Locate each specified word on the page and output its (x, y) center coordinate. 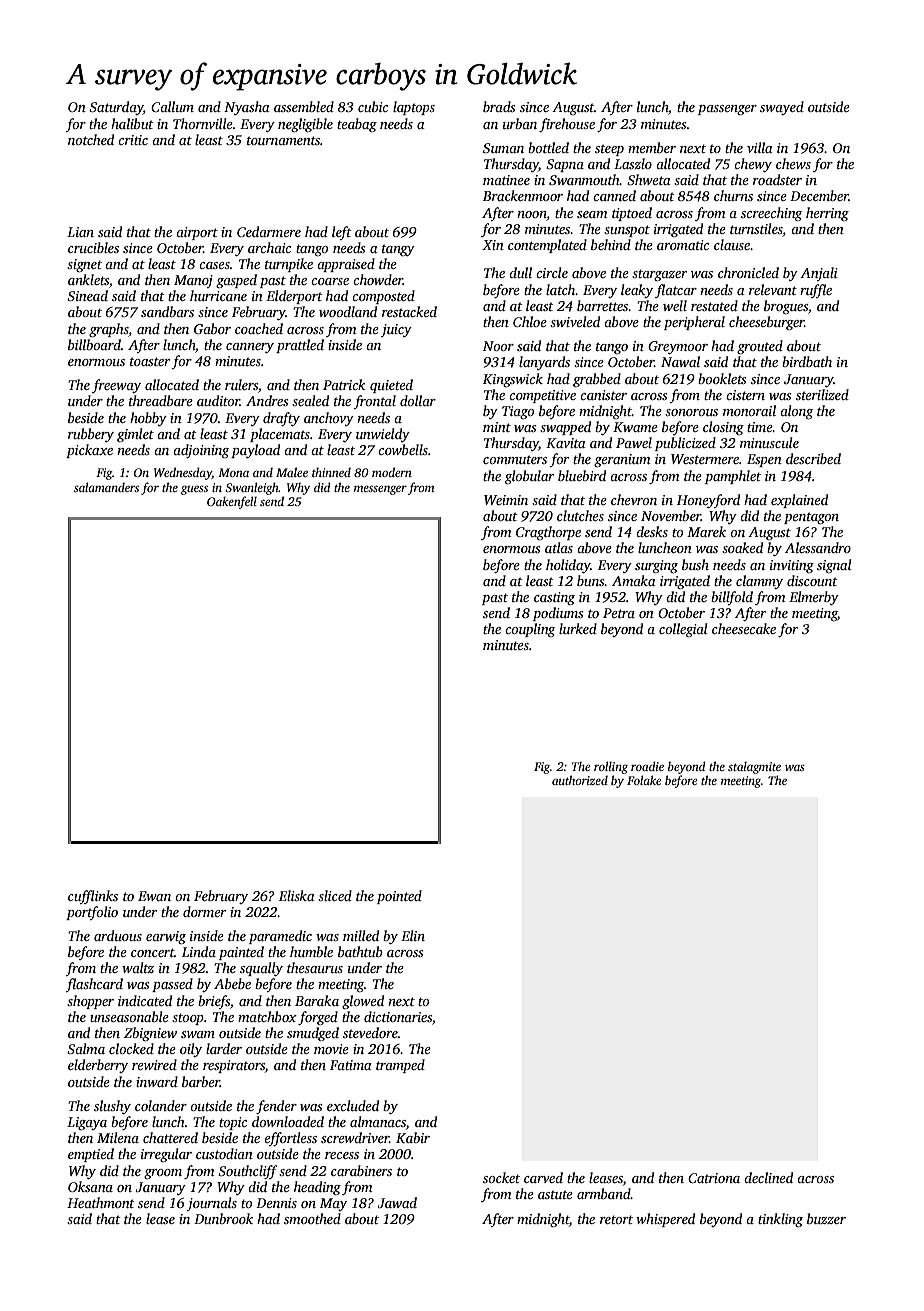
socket (501, 1177)
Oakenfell (232, 502)
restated (714, 305)
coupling (530, 630)
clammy (759, 582)
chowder (378, 279)
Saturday (116, 108)
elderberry (98, 1066)
